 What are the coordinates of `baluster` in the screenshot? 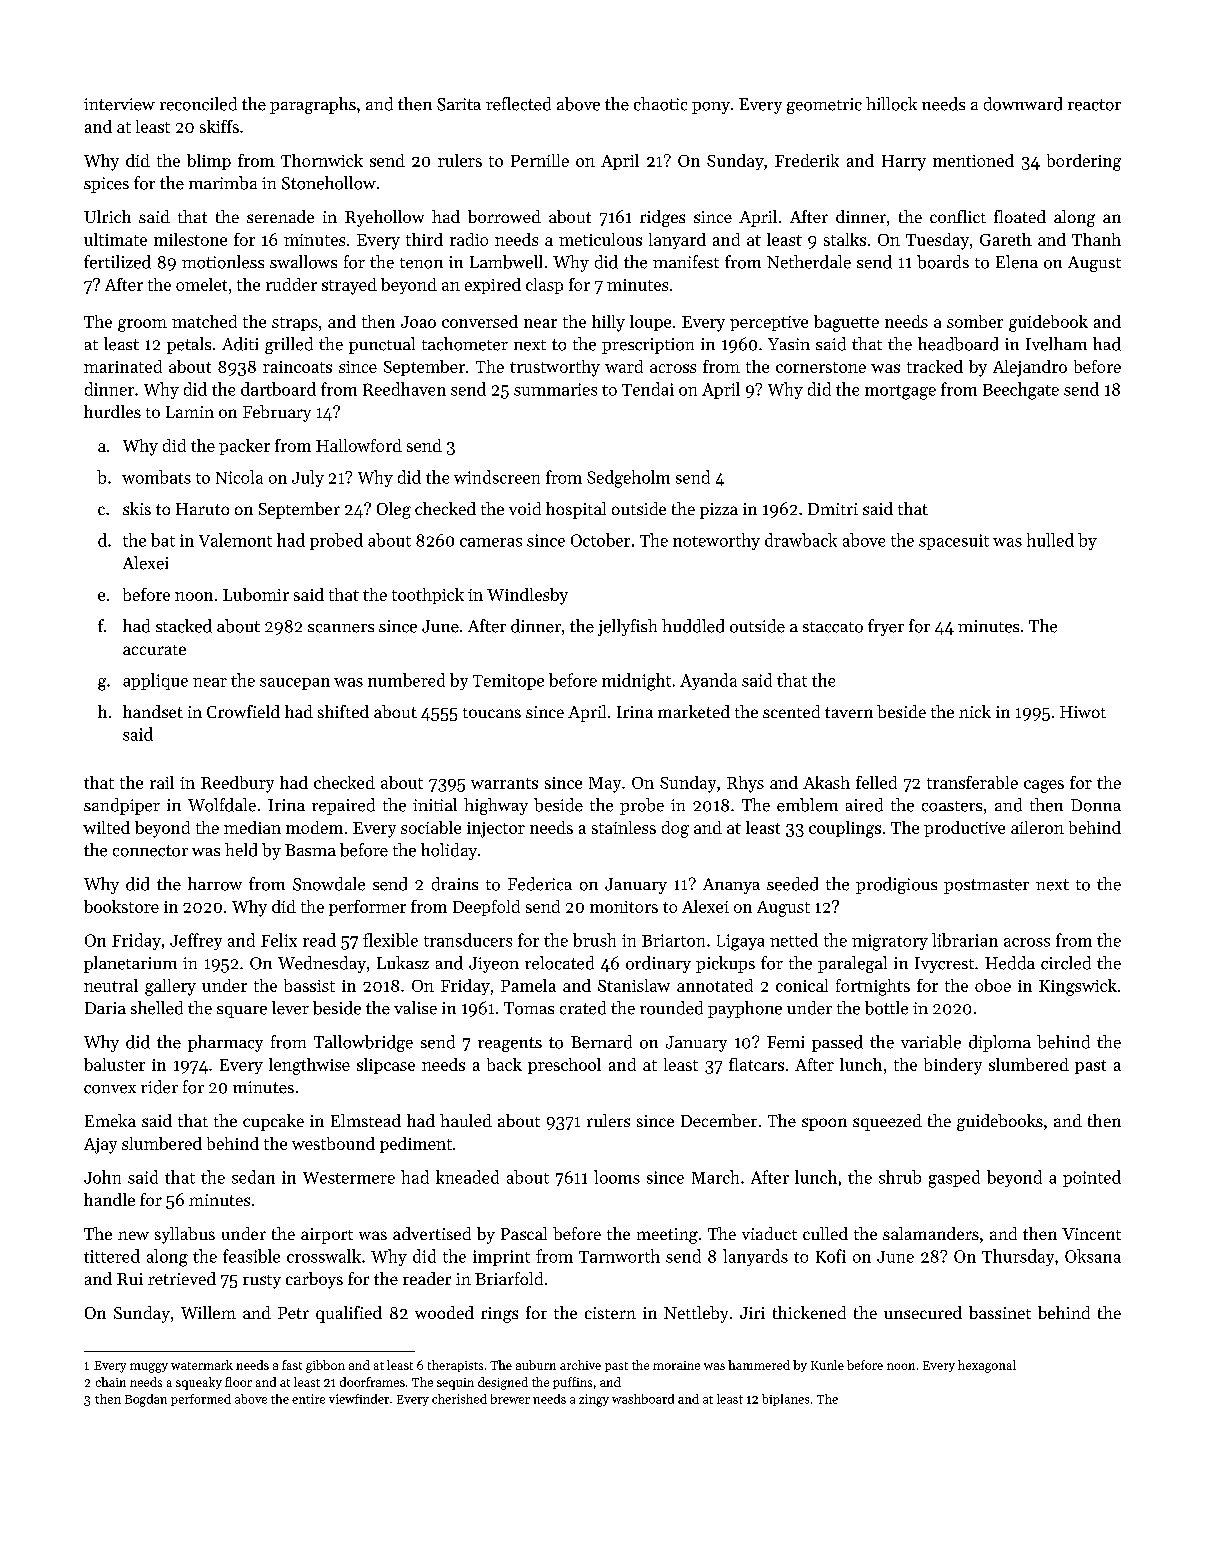 It's located at (114, 1064).
